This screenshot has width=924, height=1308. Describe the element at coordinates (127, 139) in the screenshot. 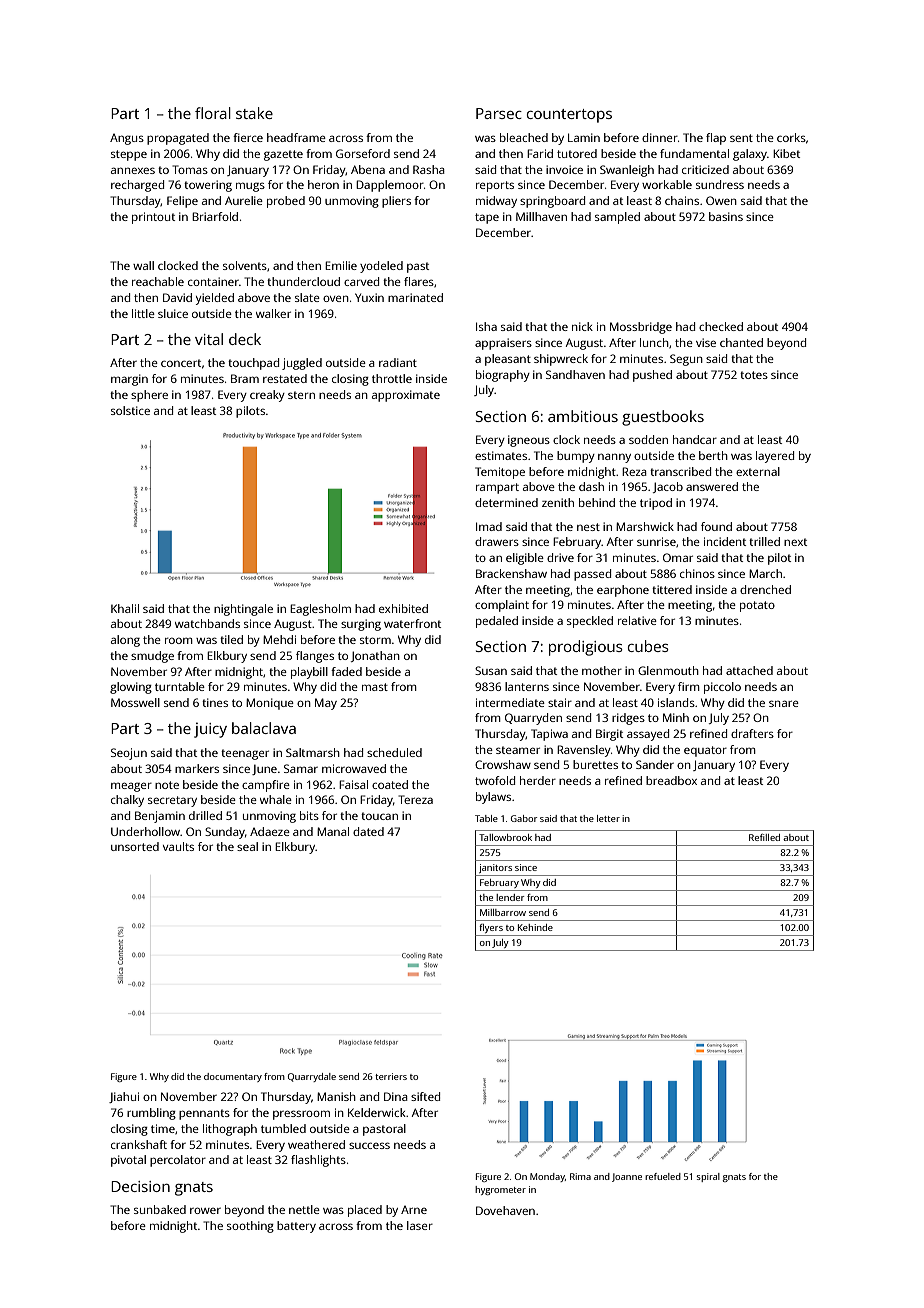

I see `Angus` at that location.
